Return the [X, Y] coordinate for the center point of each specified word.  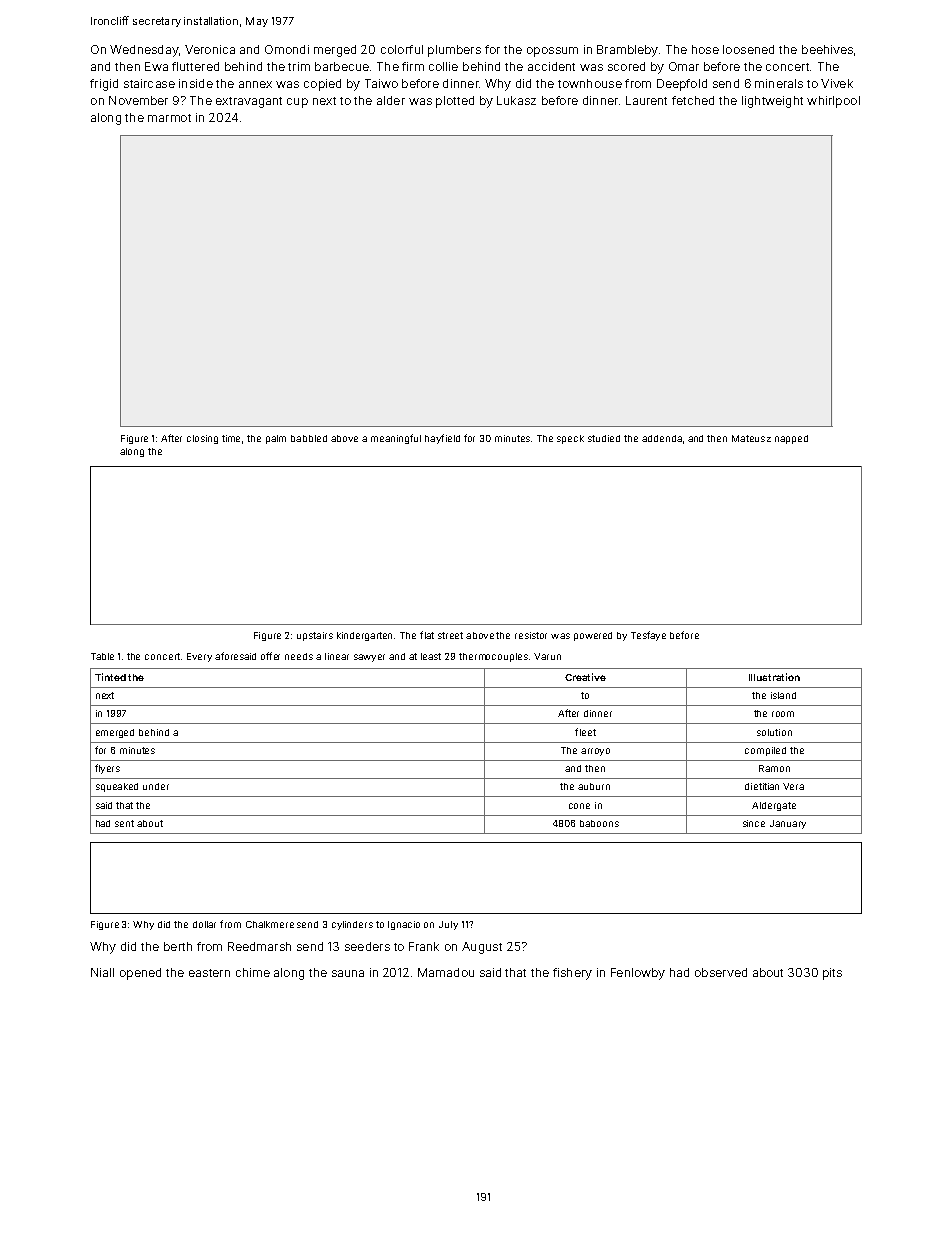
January [788, 824]
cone [579, 806]
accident [551, 66]
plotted [455, 102]
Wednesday [144, 51]
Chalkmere [270, 924]
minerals [779, 83]
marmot [169, 118]
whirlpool [833, 102]
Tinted [110, 677]
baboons [599, 823]
